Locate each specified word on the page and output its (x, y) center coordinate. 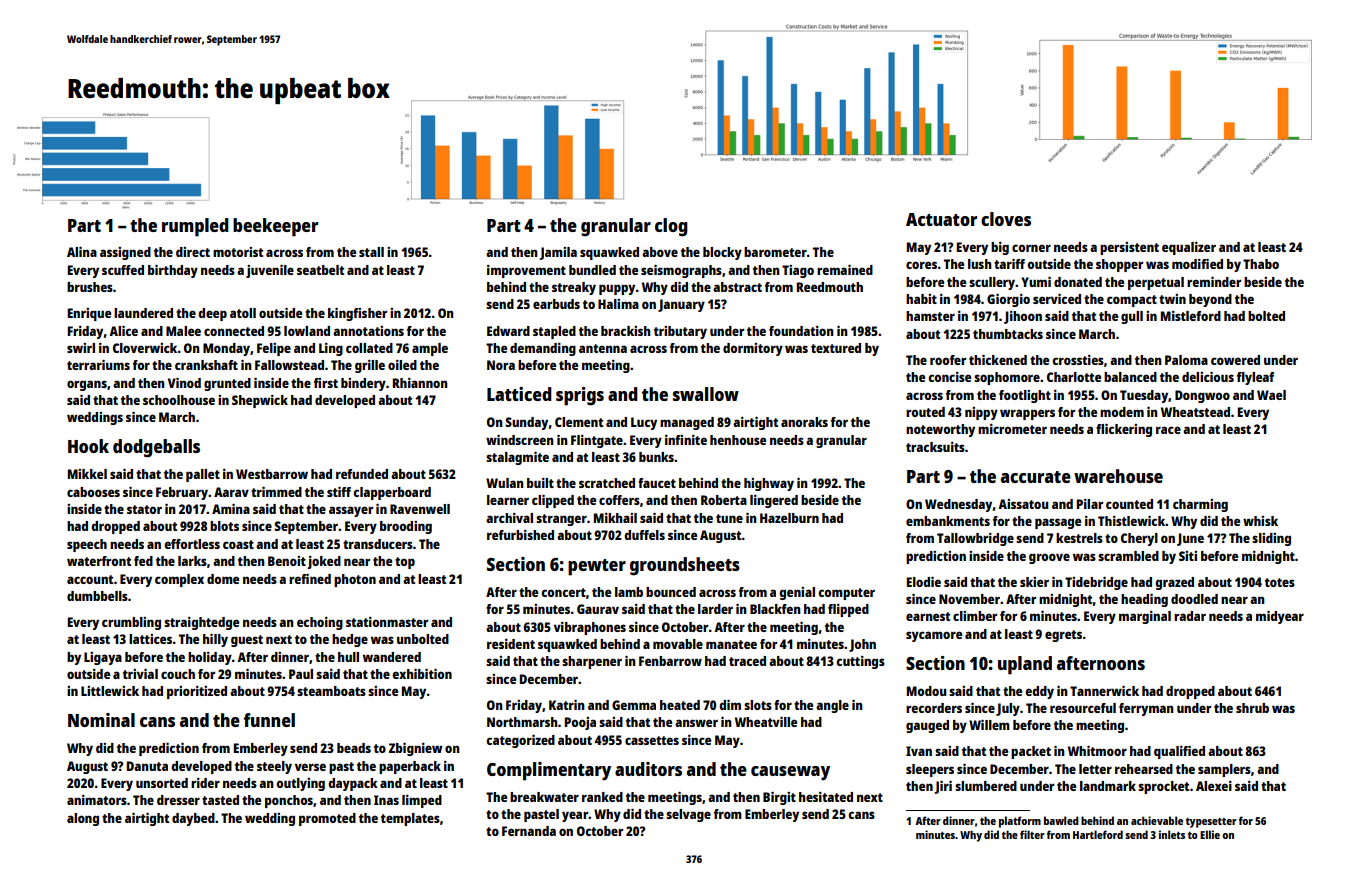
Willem (989, 725)
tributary (680, 332)
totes (1280, 582)
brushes (90, 287)
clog (671, 227)
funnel (269, 720)
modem (1122, 412)
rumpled (195, 227)
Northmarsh (522, 722)
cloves (1006, 219)
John (862, 645)
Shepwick (260, 401)
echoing (320, 623)
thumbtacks (1008, 334)
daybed (193, 819)
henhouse (738, 440)
